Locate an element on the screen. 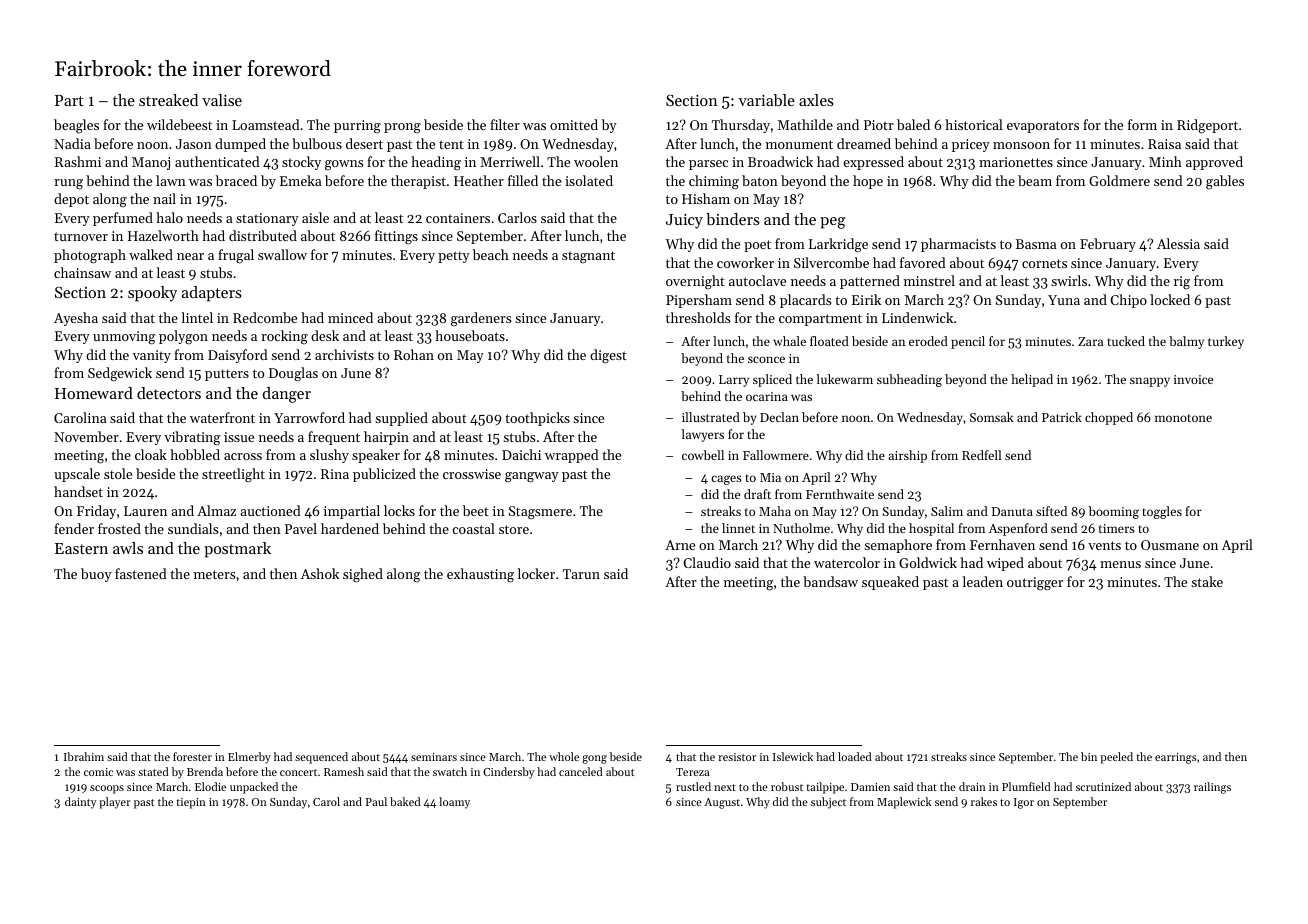 The image size is (1308, 924). forester is located at coordinates (192, 756).
